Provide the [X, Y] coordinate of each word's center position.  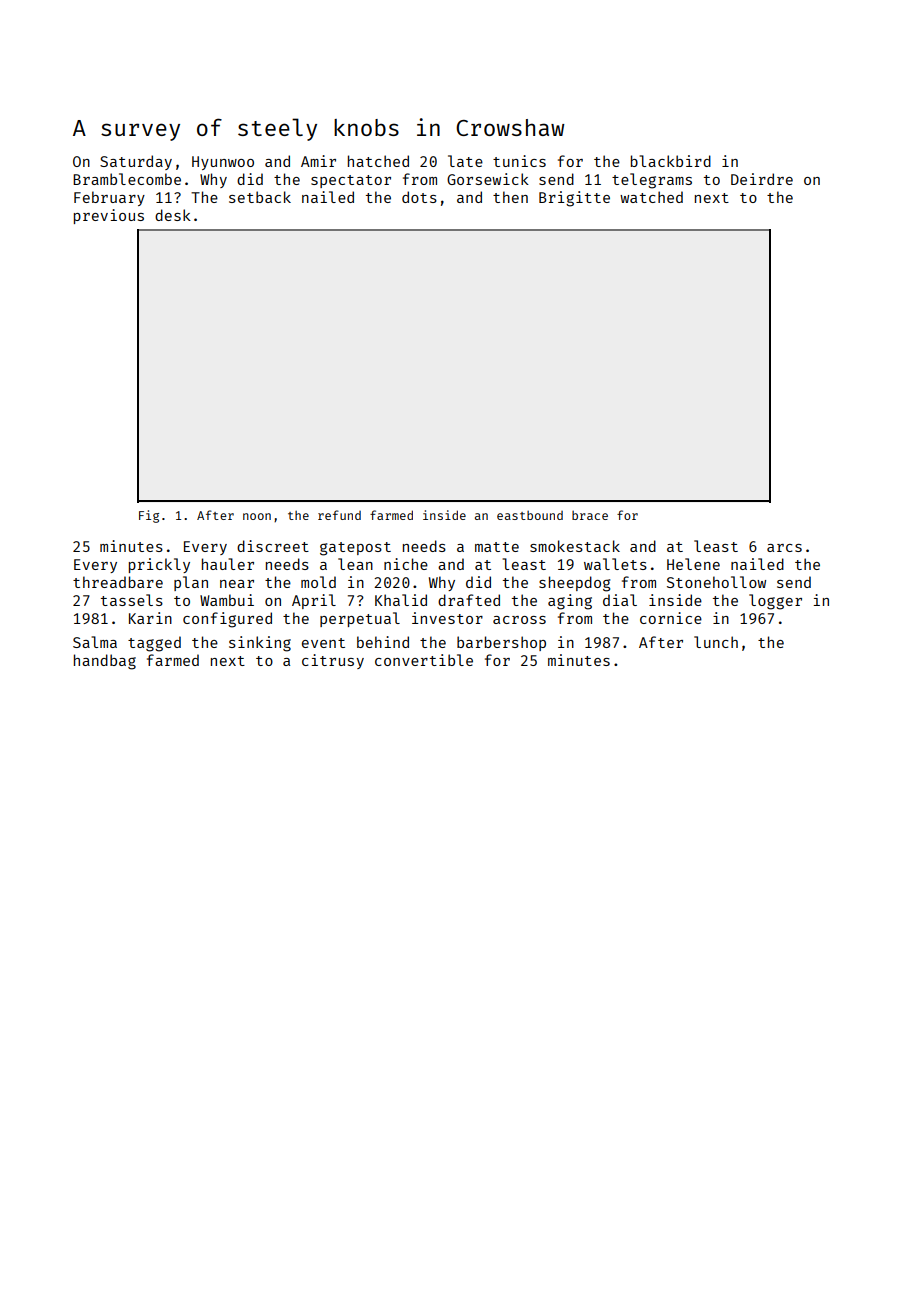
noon [257, 516]
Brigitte [574, 199]
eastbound [530, 515]
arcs [784, 548]
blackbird [671, 161]
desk [173, 215]
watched [651, 197]
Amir [318, 161]
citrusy [333, 661]
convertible [424, 660]
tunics [519, 161]
